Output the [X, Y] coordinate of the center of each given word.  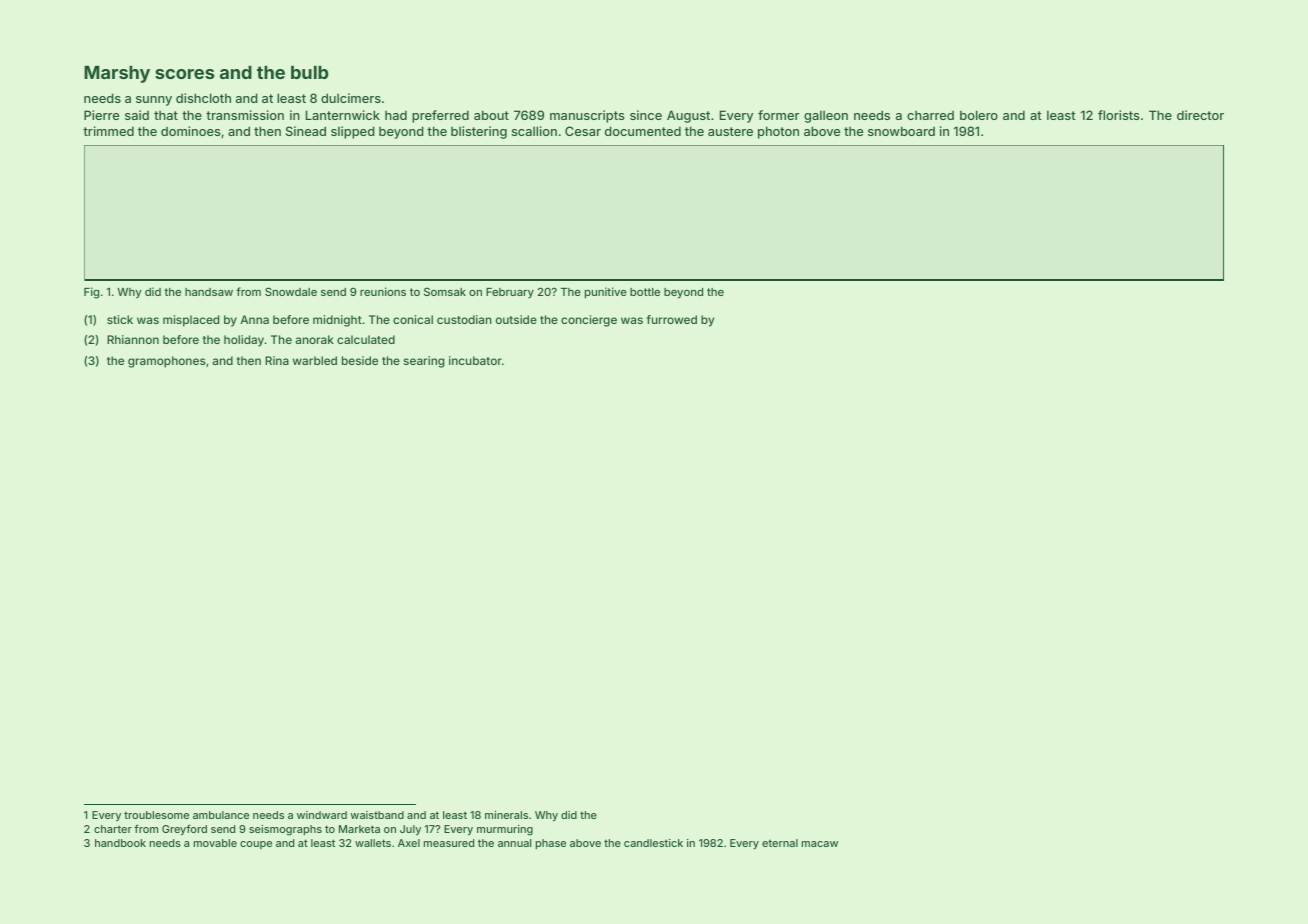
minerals [506, 815]
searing [424, 362]
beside [360, 360]
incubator [475, 360]
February [510, 293]
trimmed [108, 131]
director [1200, 115]
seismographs [285, 830]
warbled [315, 360]
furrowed [672, 319]
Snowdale [291, 291]
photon [778, 132]
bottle [645, 292]
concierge [589, 321]
